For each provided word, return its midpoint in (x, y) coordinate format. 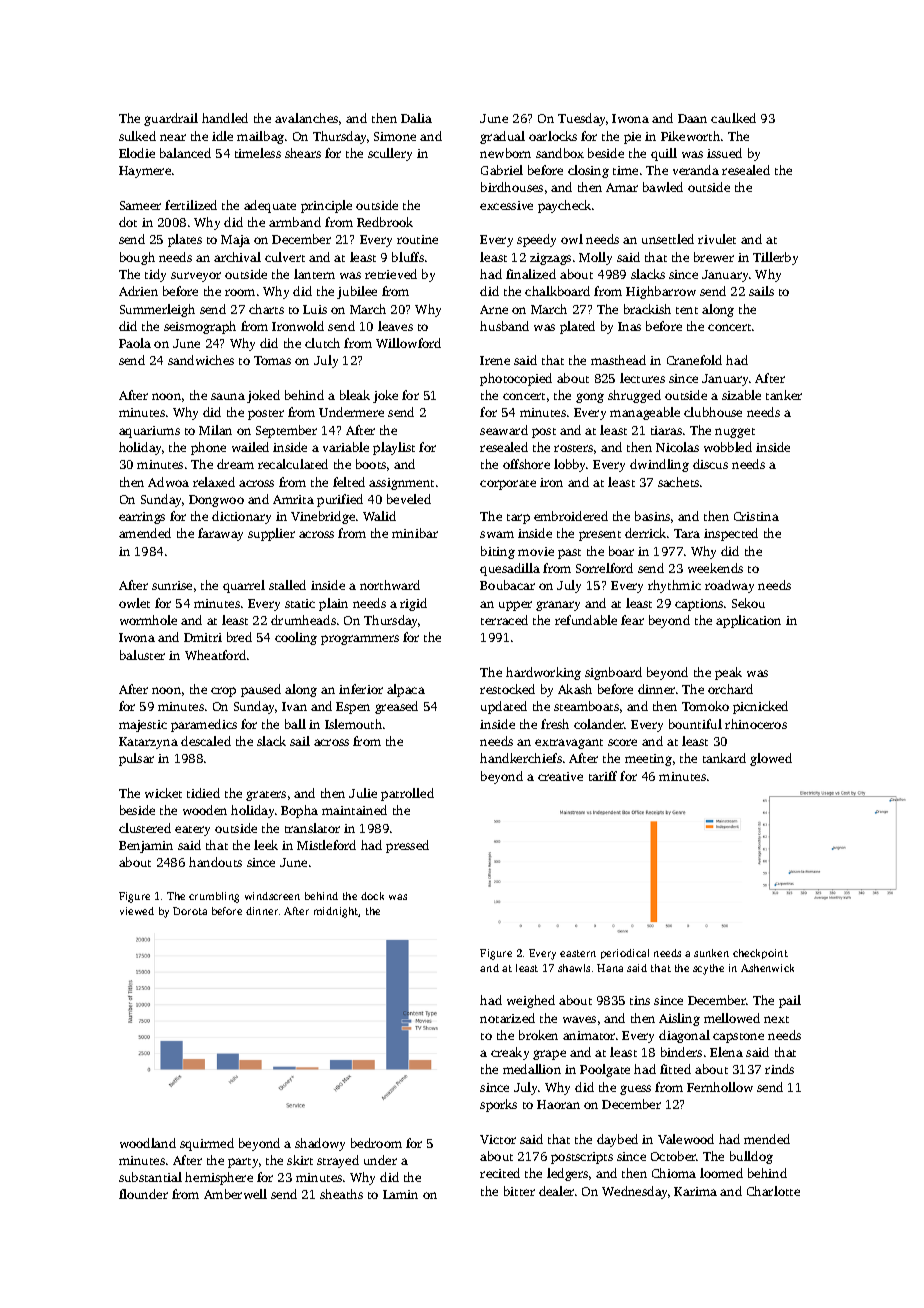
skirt (300, 1160)
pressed (407, 846)
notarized (507, 1018)
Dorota (190, 911)
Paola (135, 343)
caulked (733, 118)
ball (295, 724)
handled (225, 118)
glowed (771, 759)
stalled (287, 585)
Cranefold (694, 360)
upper (515, 606)
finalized (531, 274)
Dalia (416, 118)
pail (790, 1001)
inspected (731, 534)
